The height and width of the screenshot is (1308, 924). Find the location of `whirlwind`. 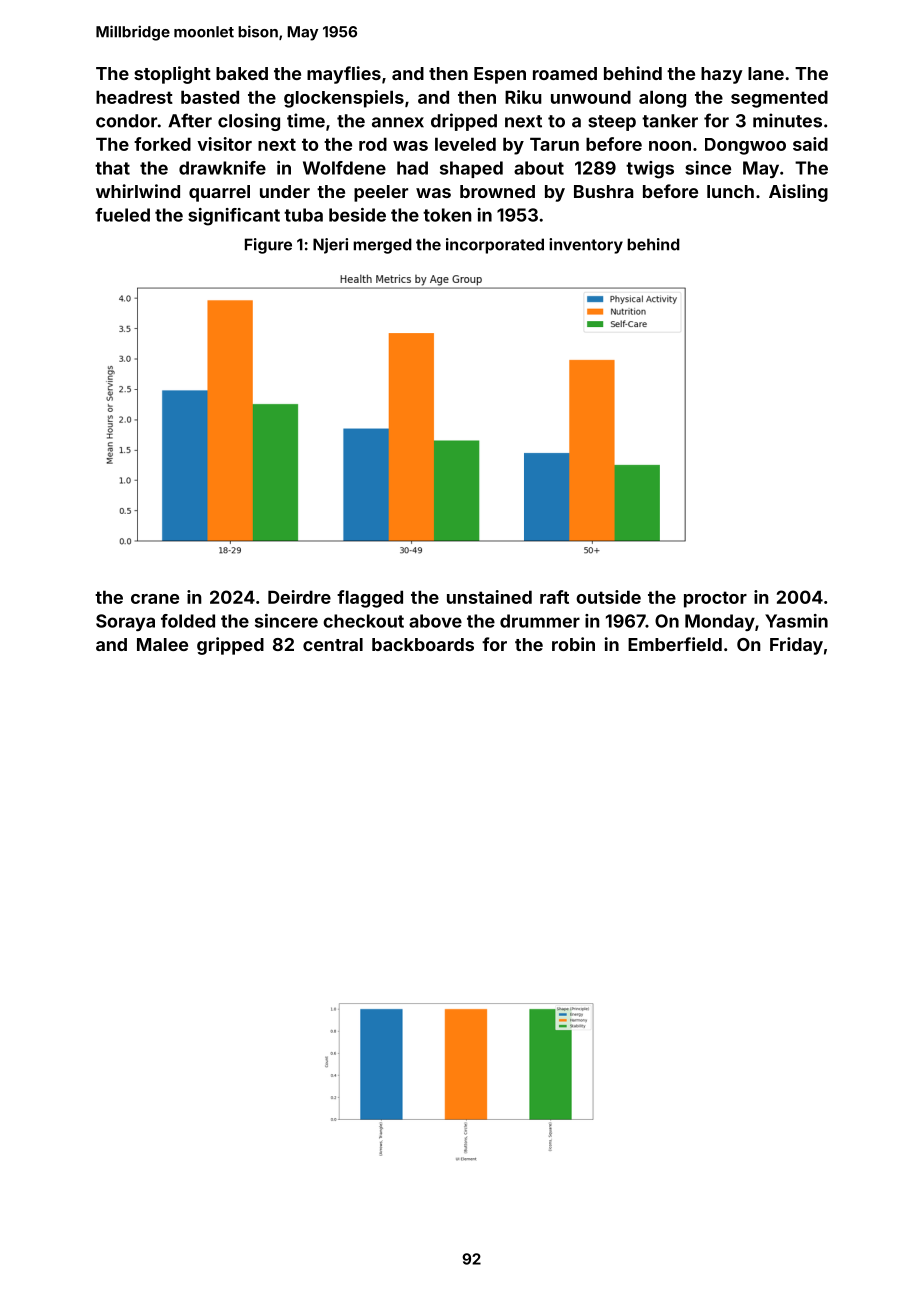

whirlwind is located at coordinates (138, 191).
